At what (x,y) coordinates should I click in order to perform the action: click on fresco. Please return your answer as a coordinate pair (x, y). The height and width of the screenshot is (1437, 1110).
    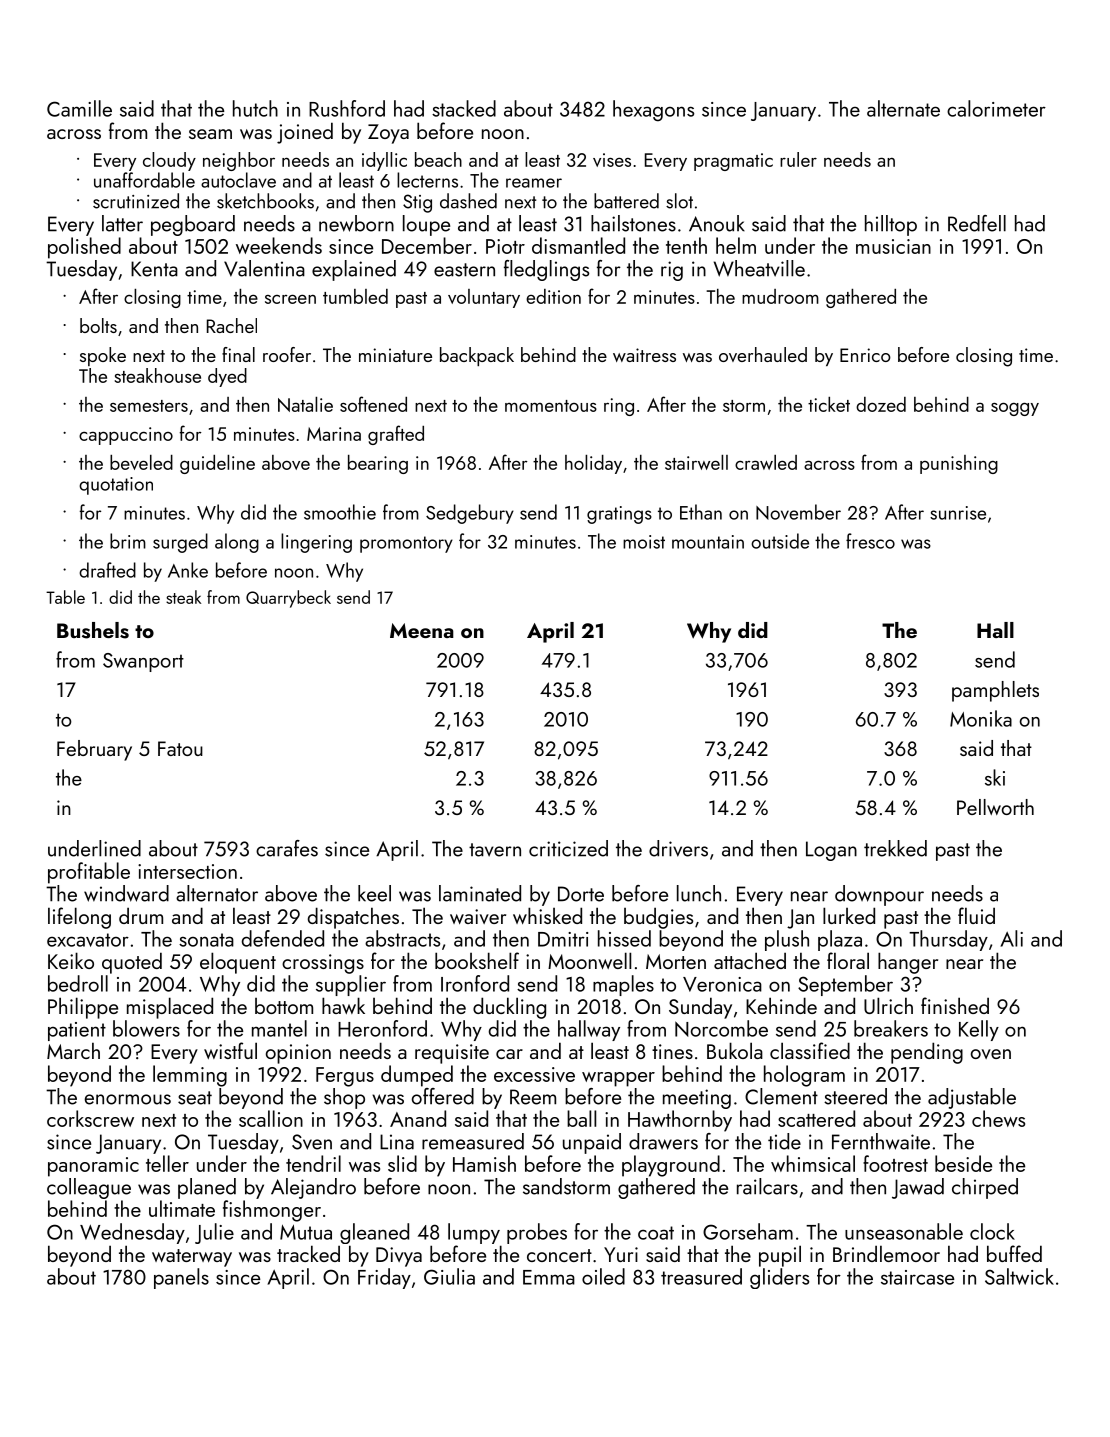
    Looking at the image, I should click on (870, 541).
